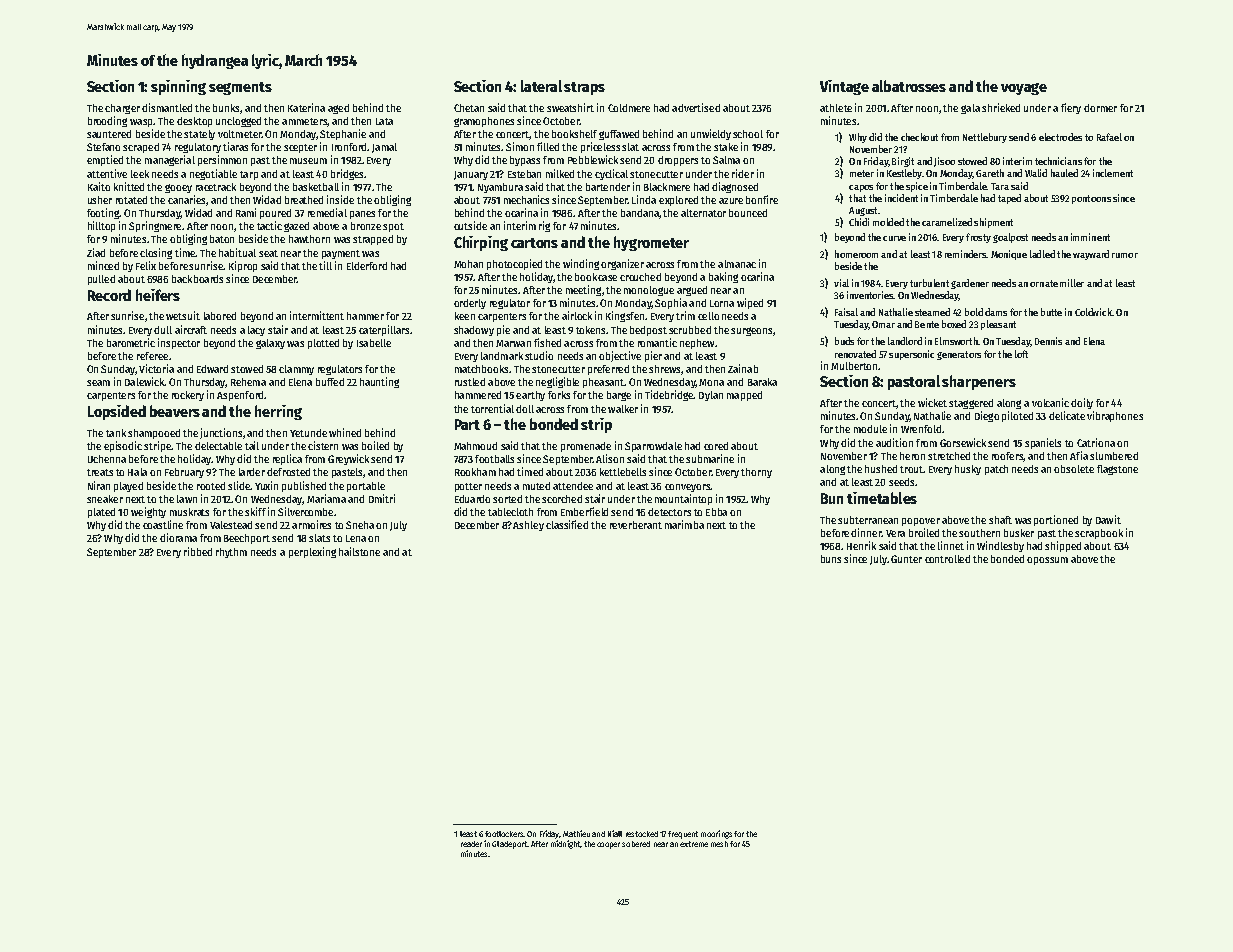  What do you see at coordinates (636, 525) in the screenshot?
I see `reverberant` at bounding box center [636, 525].
